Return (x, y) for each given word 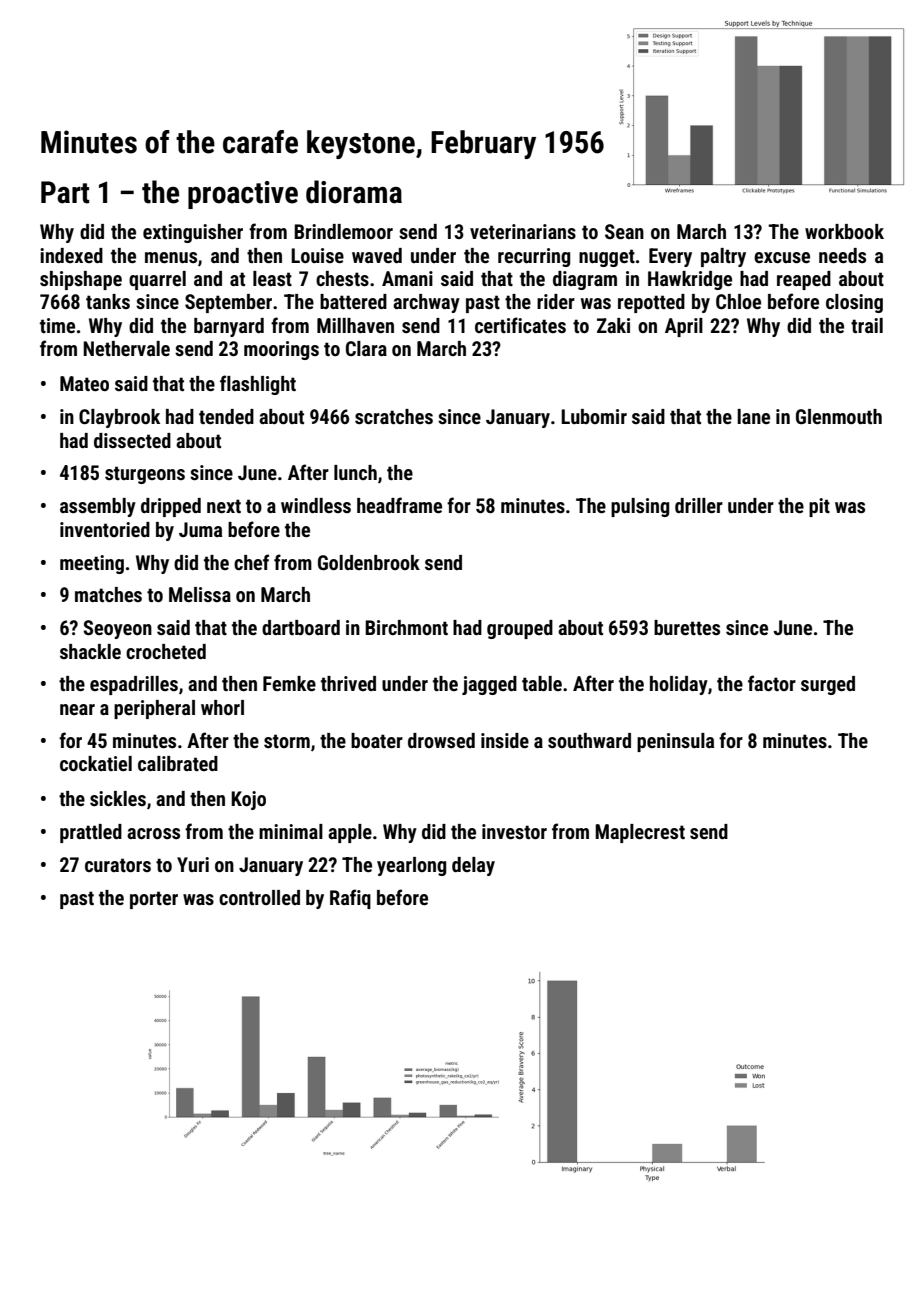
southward (589, 740)
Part (65, 192)
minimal (291, 831)
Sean (624, 231)
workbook (844, 231)
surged (828, 685)
